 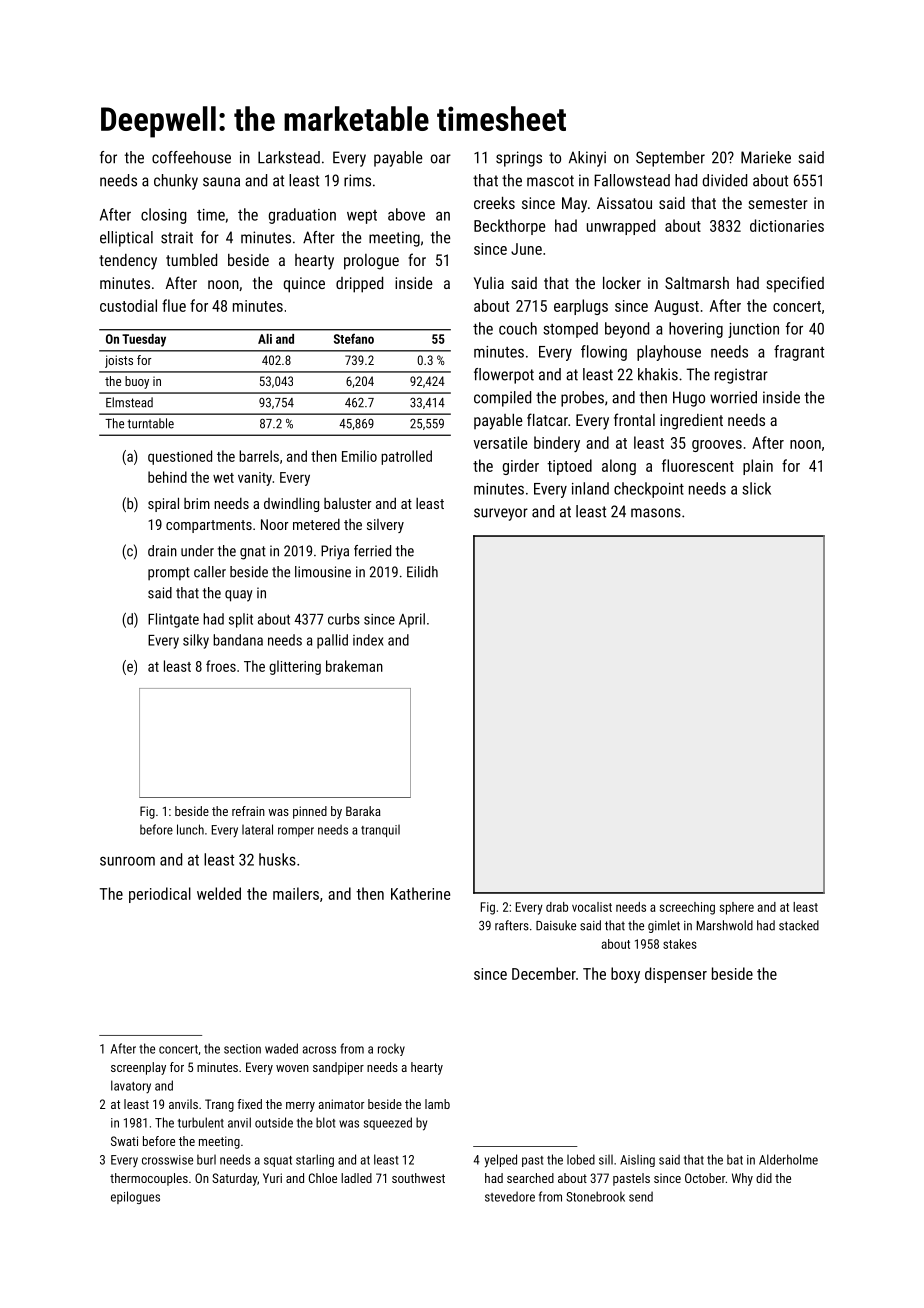 I want to click on screeching, so click(x=687, y=908).
